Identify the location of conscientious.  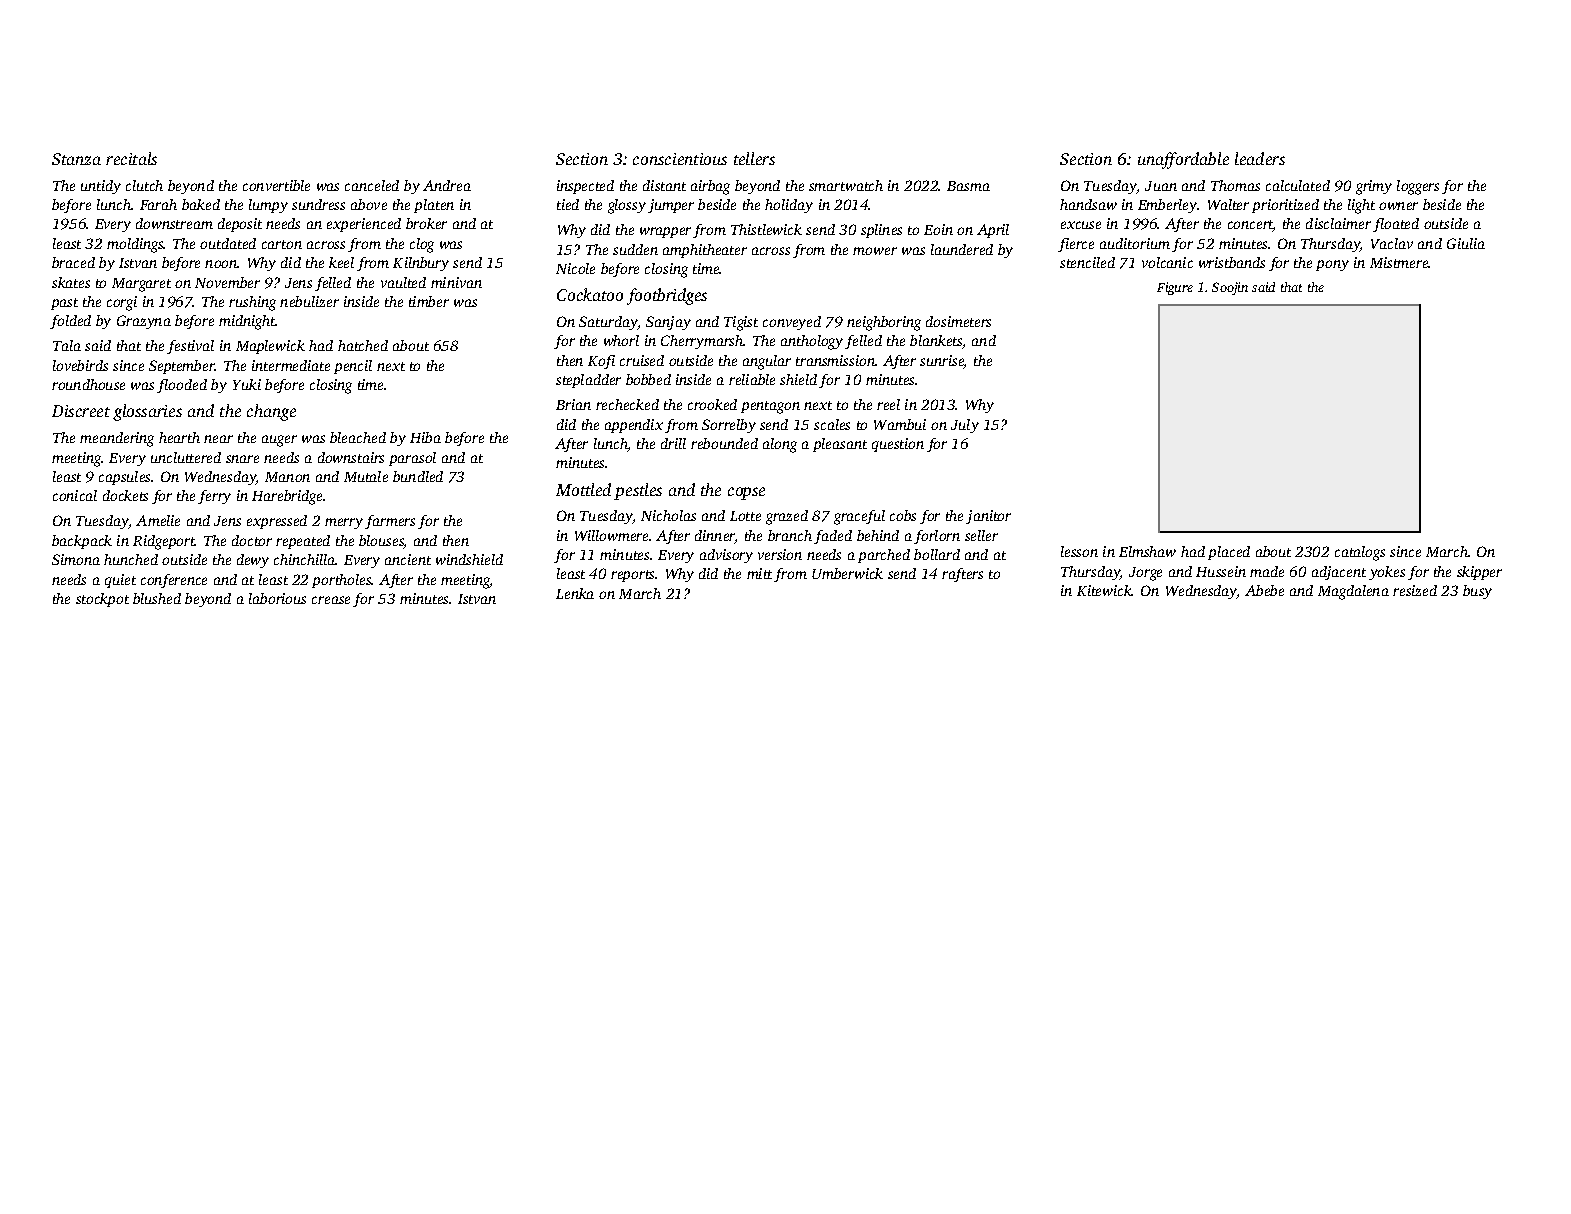
(680, 159).
